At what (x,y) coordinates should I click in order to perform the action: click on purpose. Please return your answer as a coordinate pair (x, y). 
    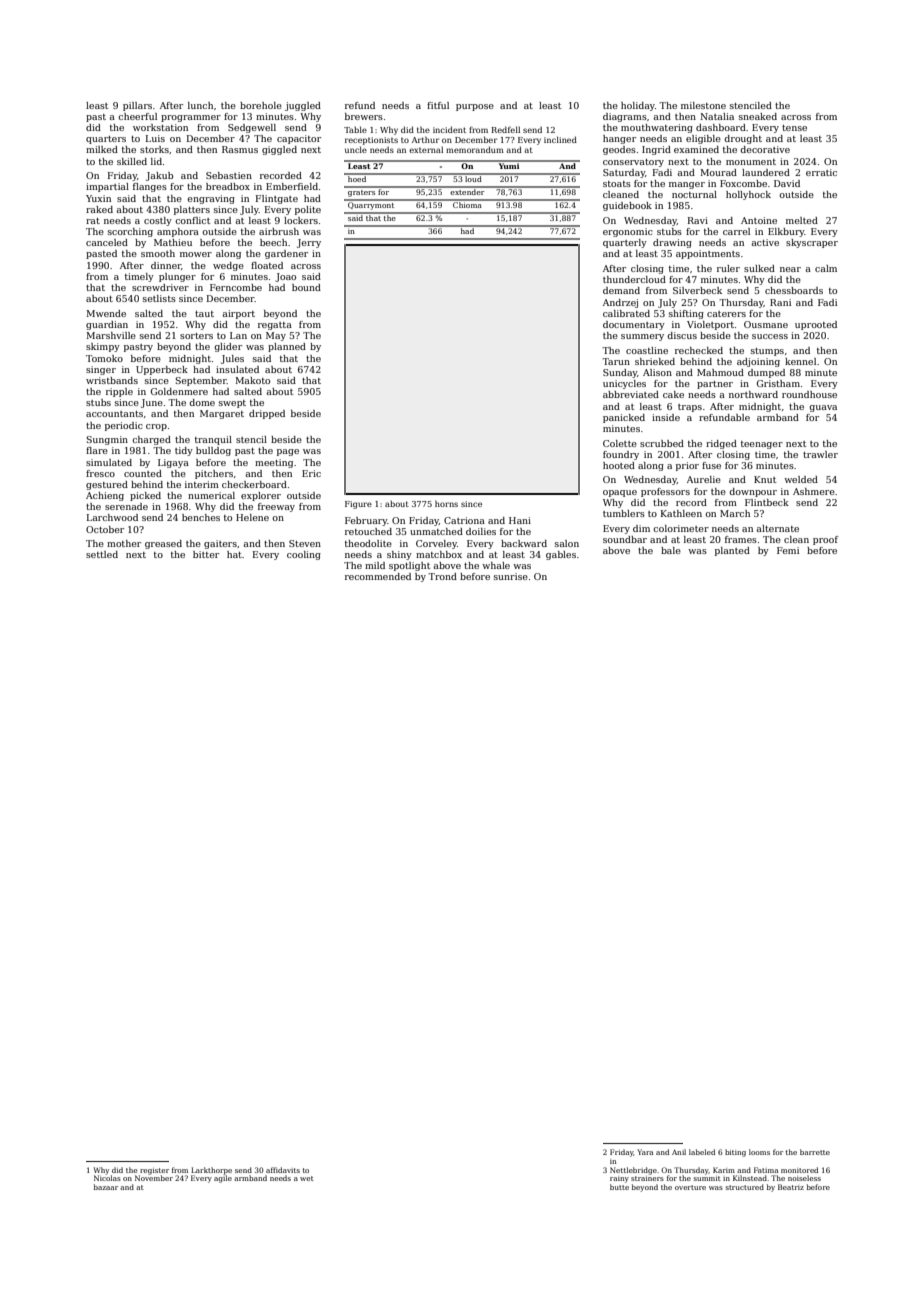
    Looking at the image, I should click on (475, 107).
